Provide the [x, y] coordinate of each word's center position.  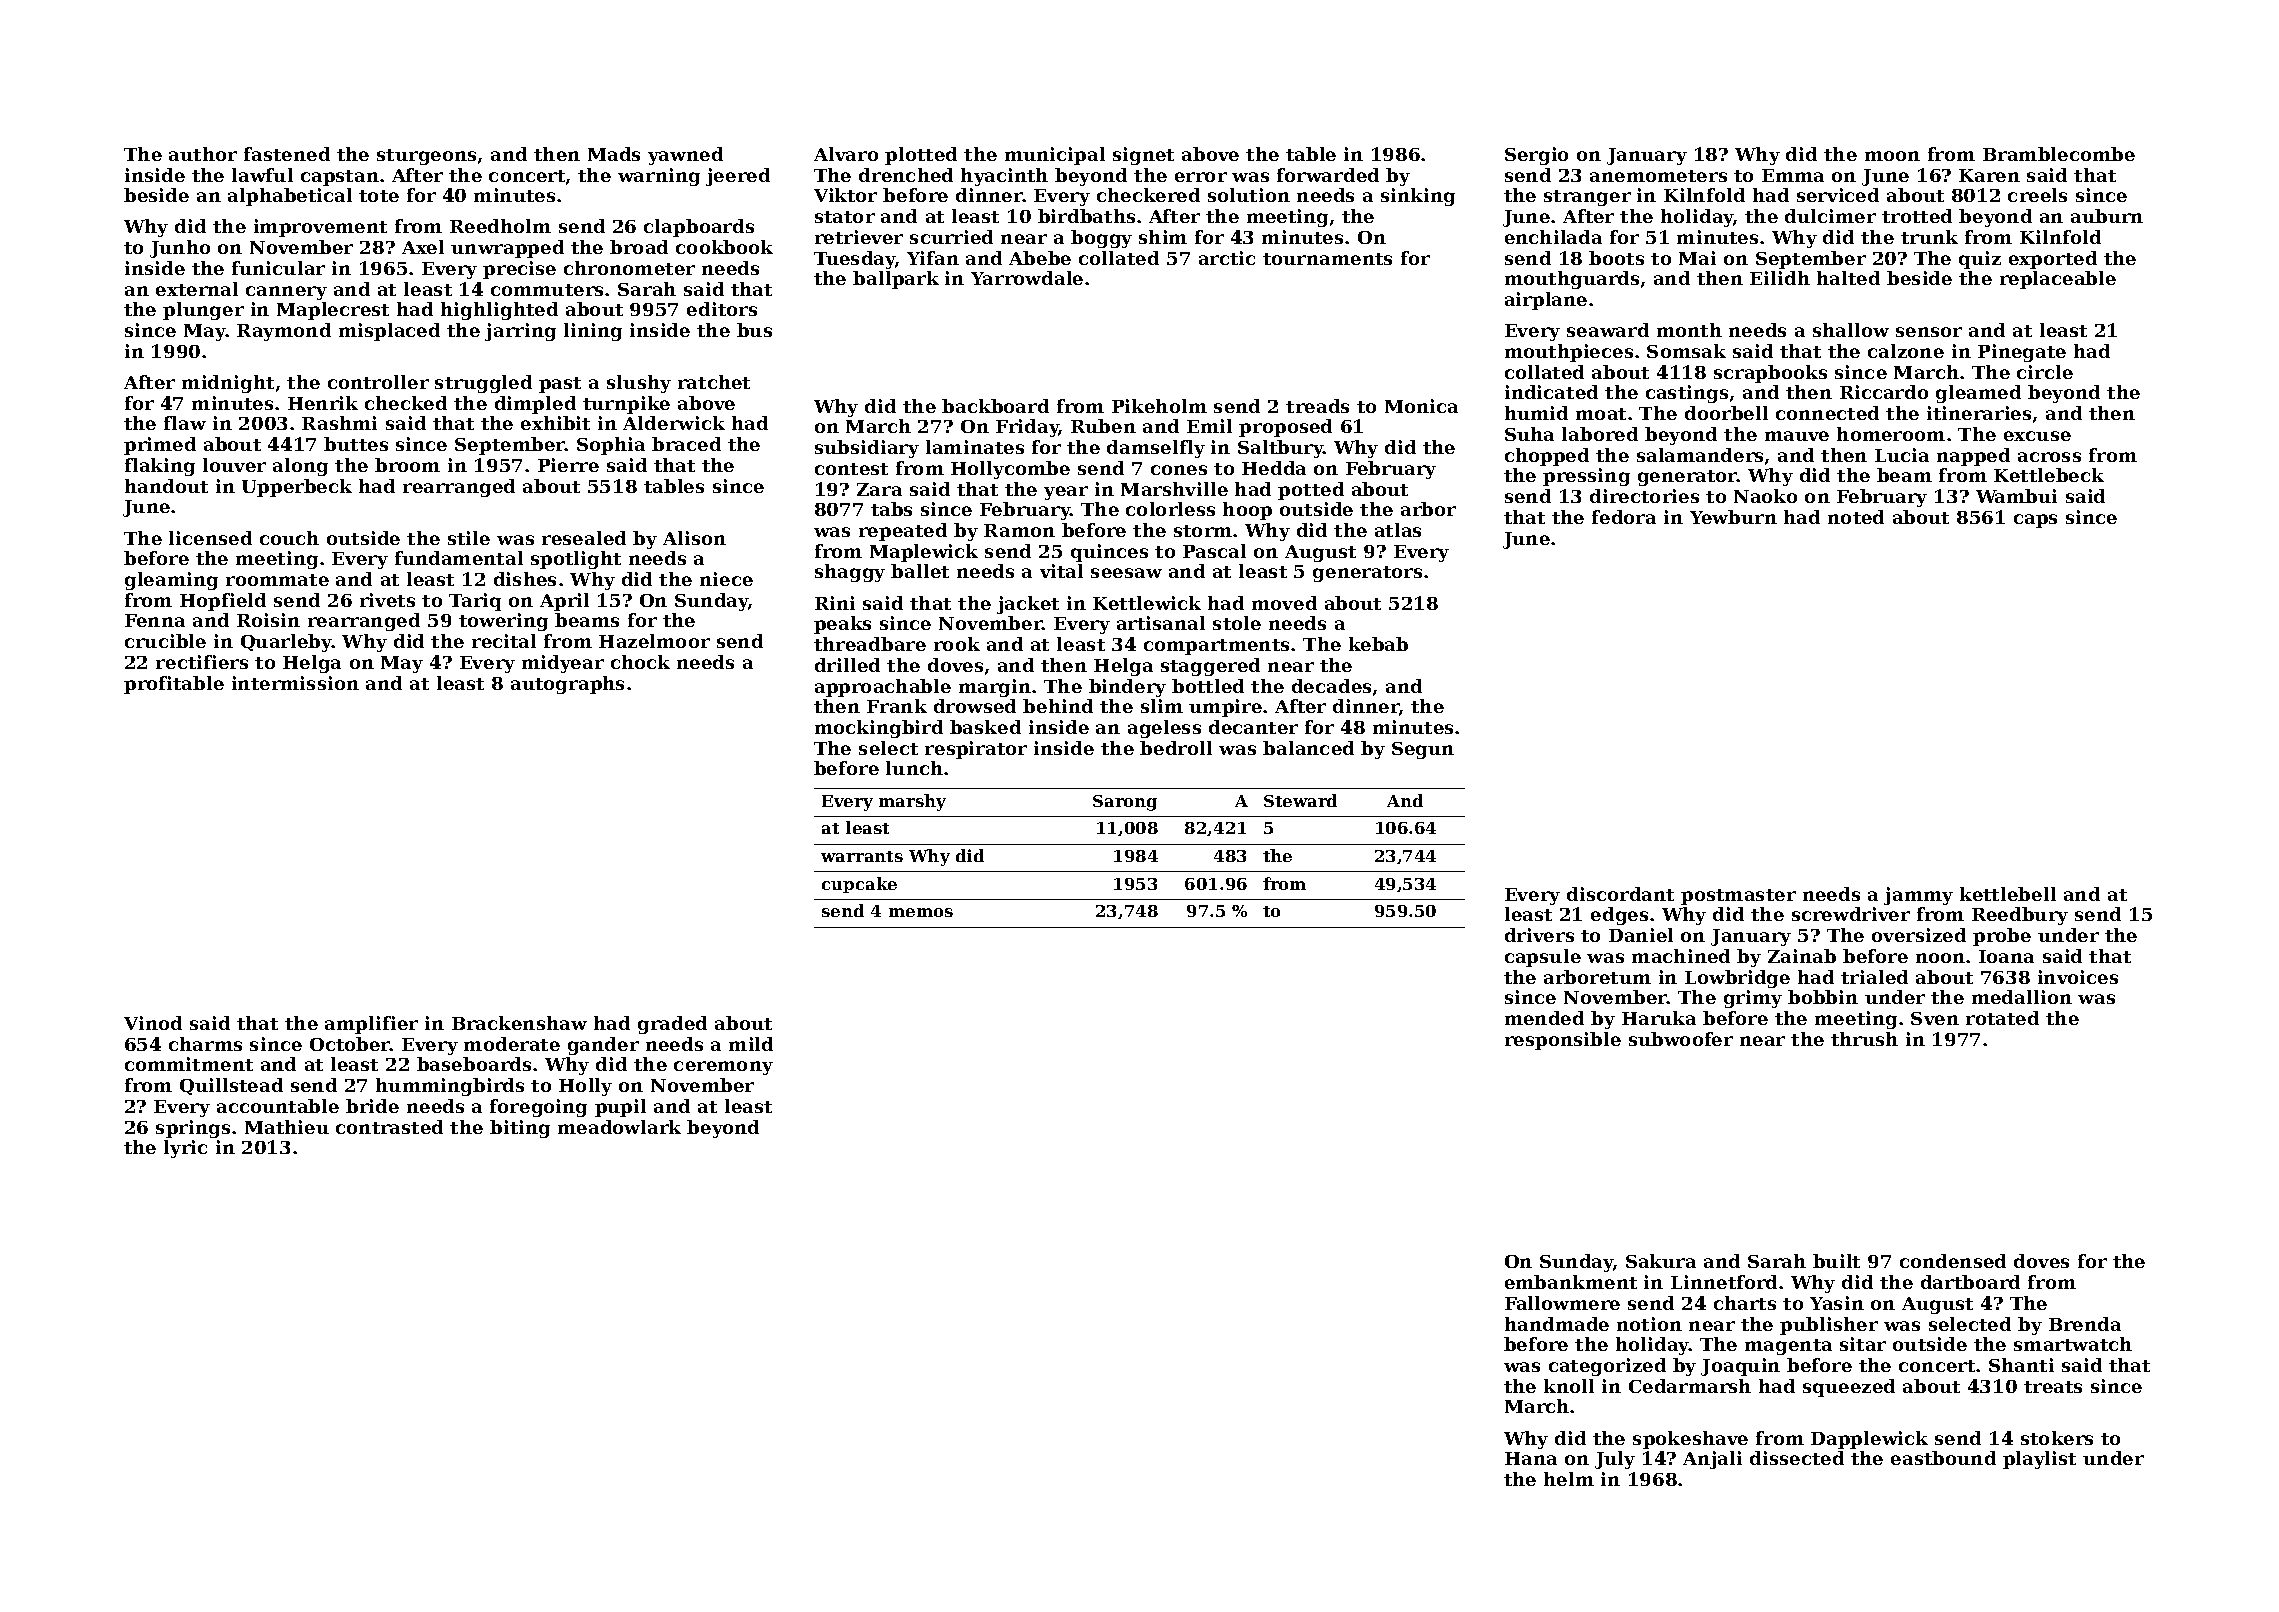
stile [469, 538]
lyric [185, 1149]
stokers [2057, 1438]
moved [1284, 603]
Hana [1531, 1458]
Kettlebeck [2049, 475]
